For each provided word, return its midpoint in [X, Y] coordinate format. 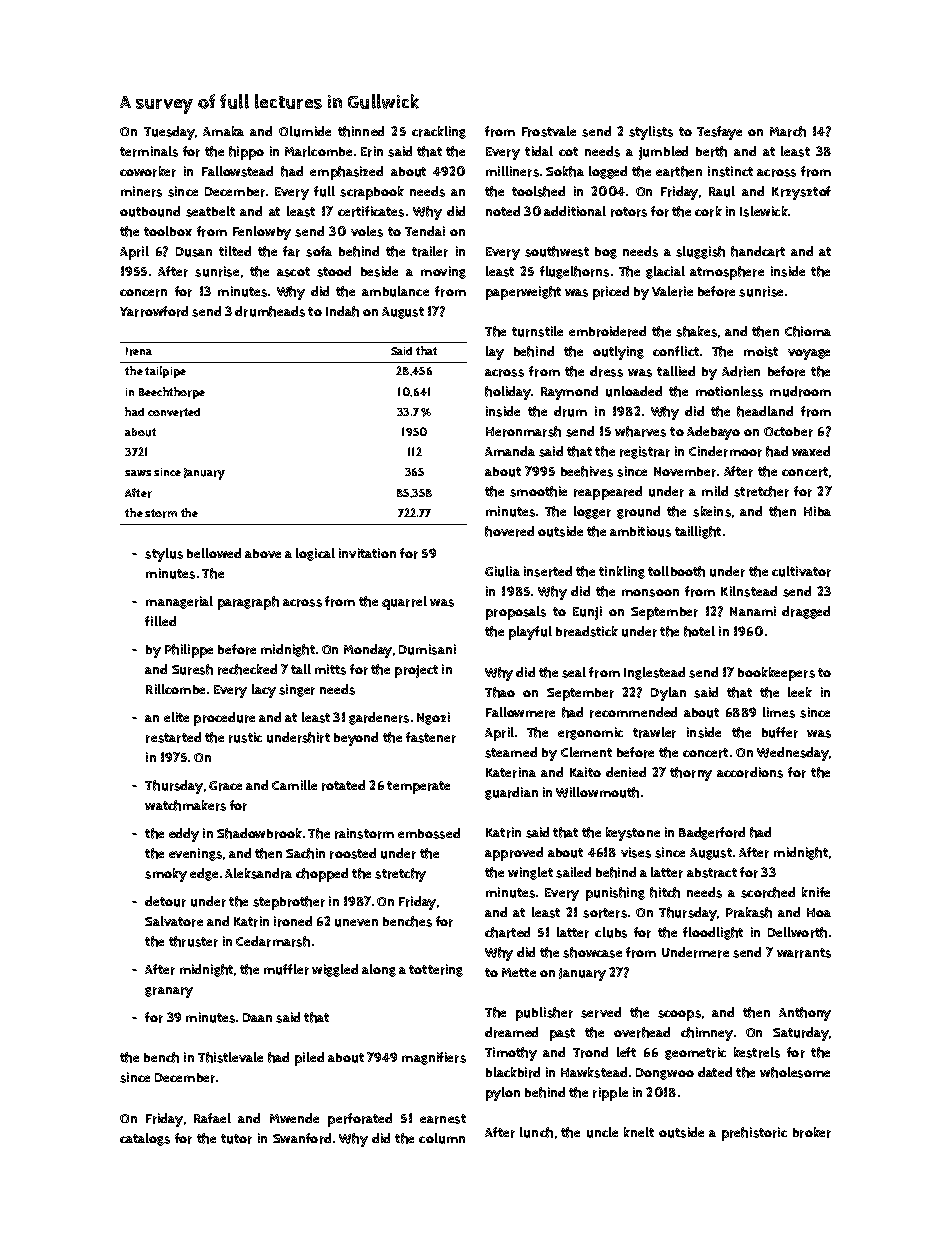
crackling [439, 132]
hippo [246, 153]
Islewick [764, 211]
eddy [184, 835]
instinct [730, 171]
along [379, 970]
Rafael [212, 1118]
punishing [615, 894]
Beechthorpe [172, 393]
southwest [557, 251]
